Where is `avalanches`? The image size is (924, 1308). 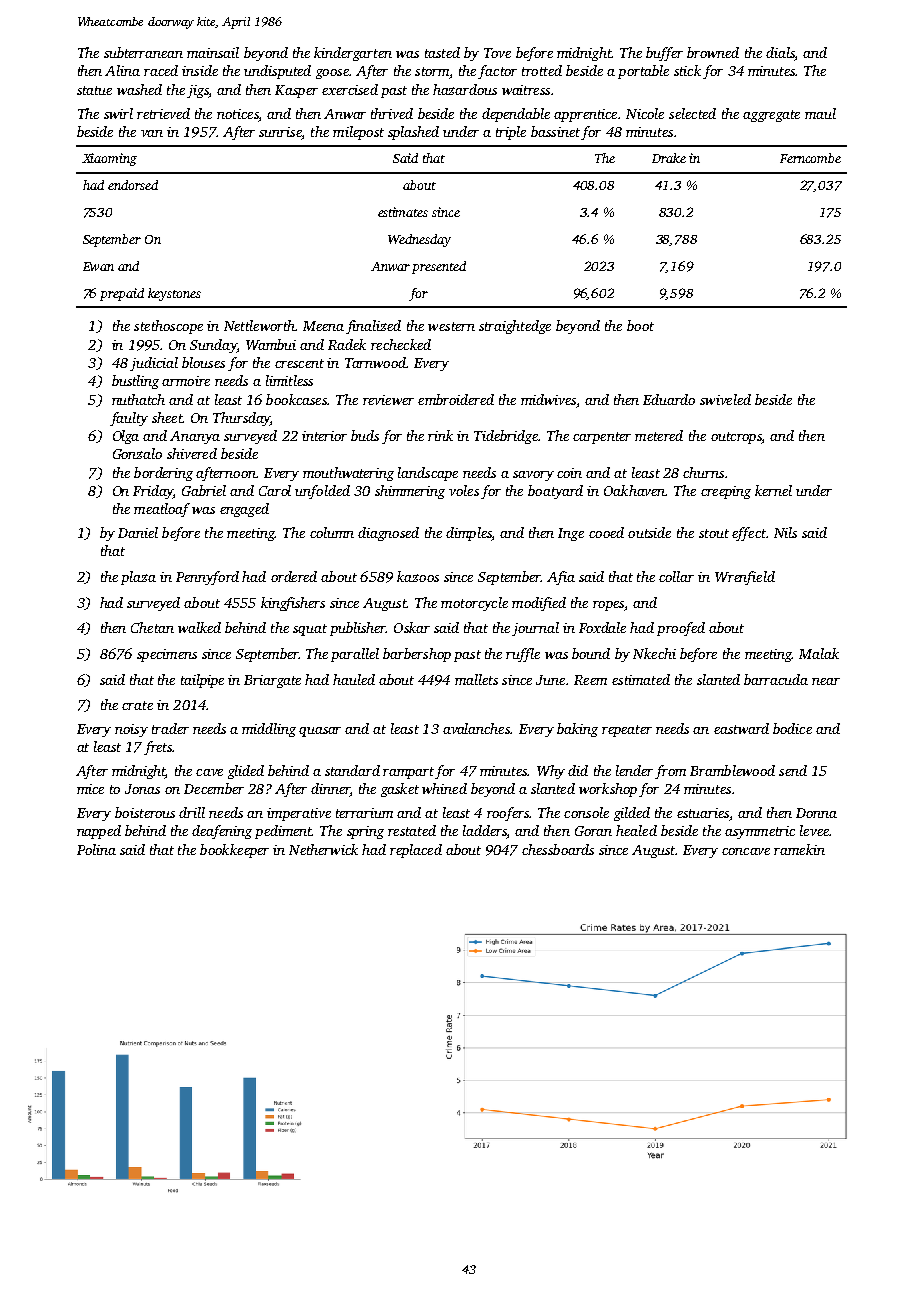
avalanches is located at coordinates (476, 728).
